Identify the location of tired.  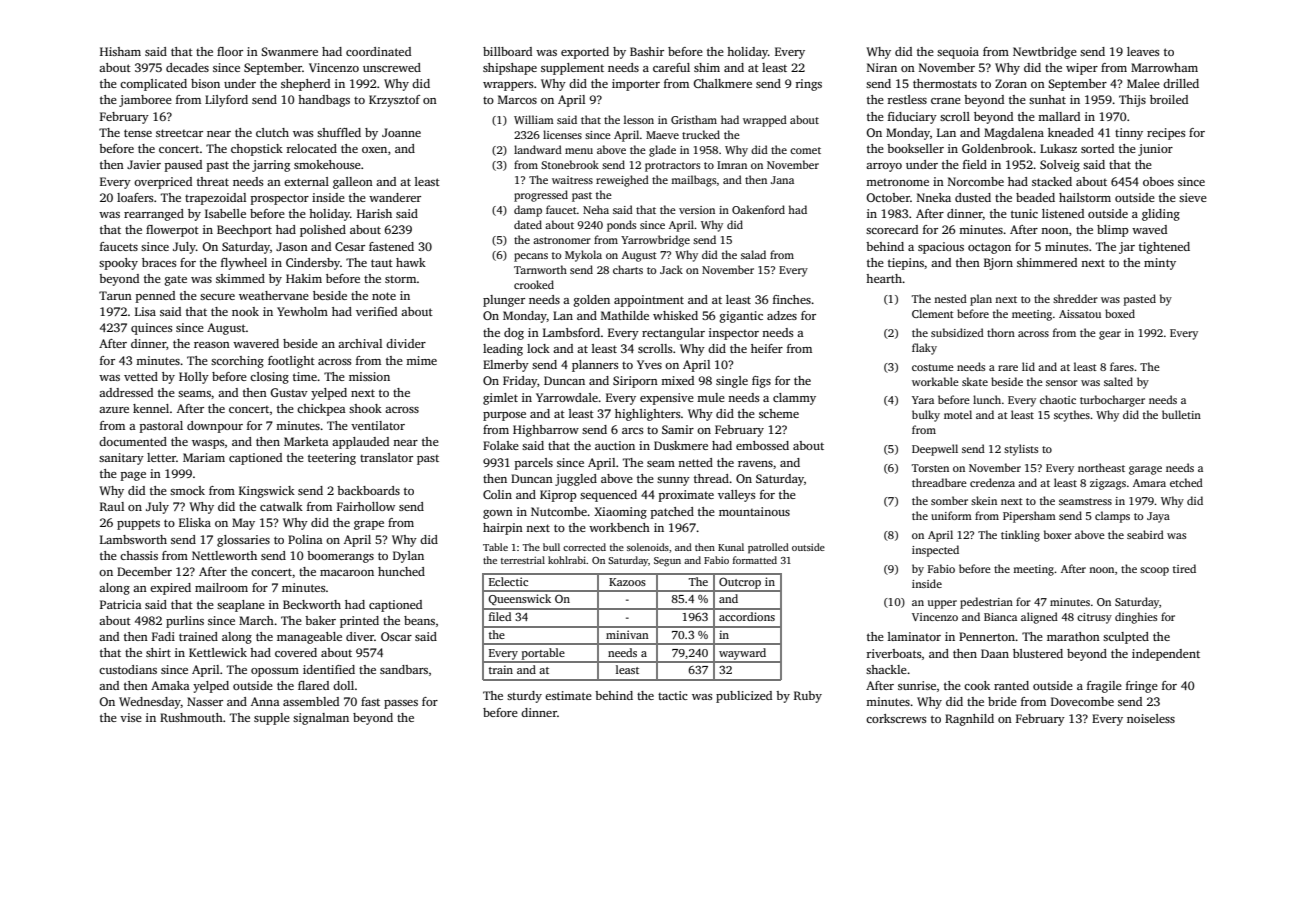
(1184, 568).
